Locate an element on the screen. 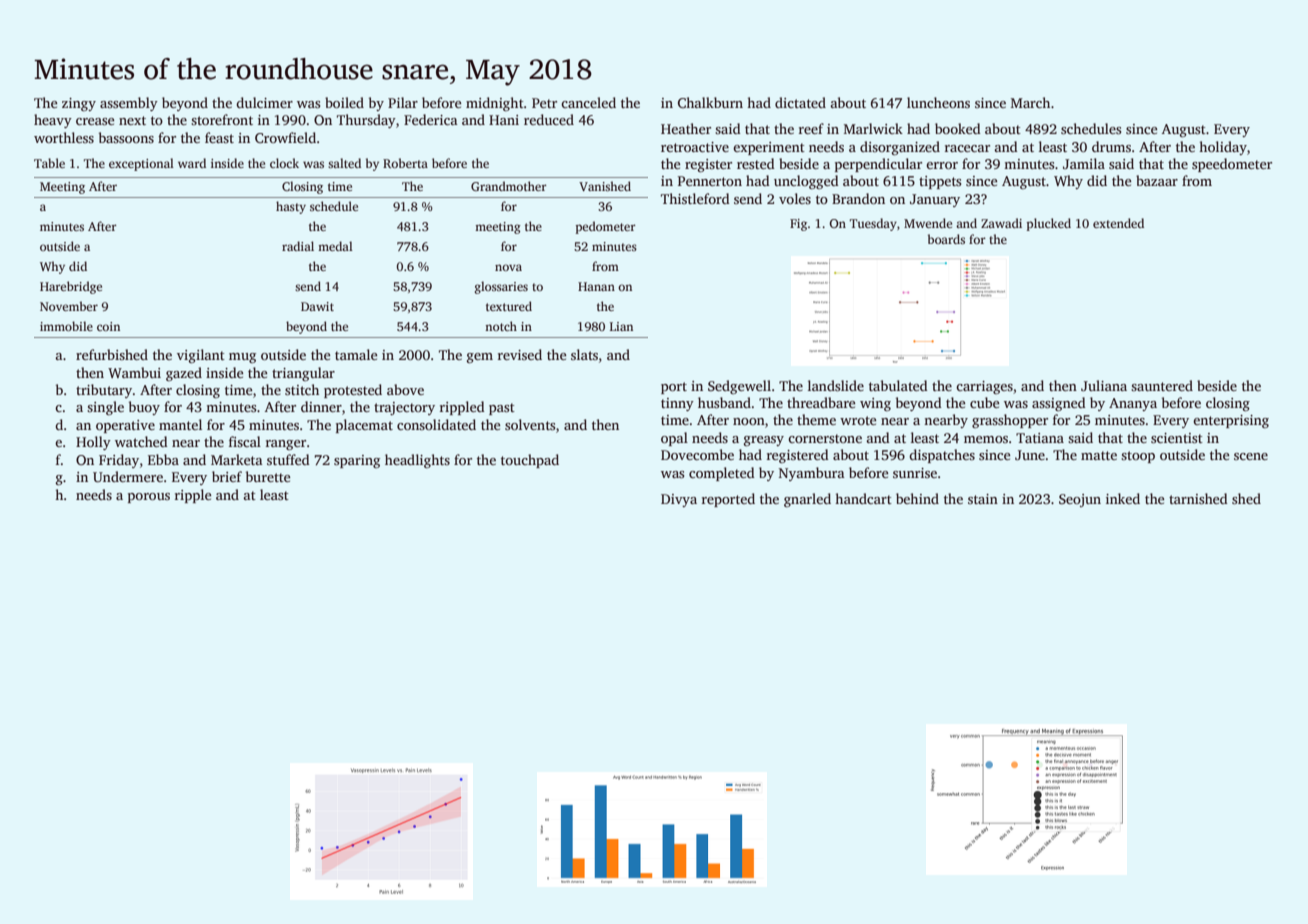  sunrise is located at coordinates (915, 473).
